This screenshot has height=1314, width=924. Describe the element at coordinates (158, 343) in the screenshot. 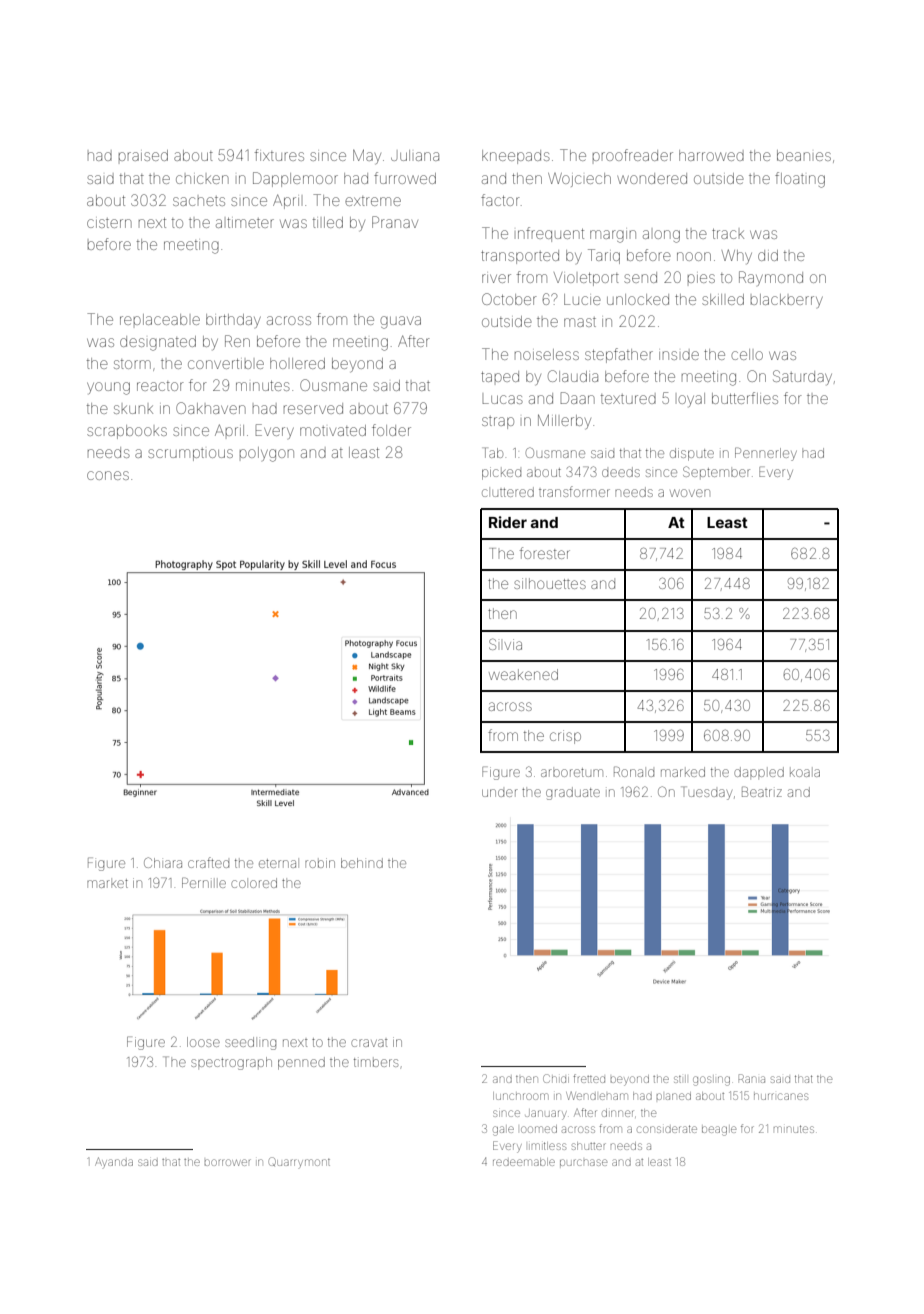

I see `designated` at that location.
